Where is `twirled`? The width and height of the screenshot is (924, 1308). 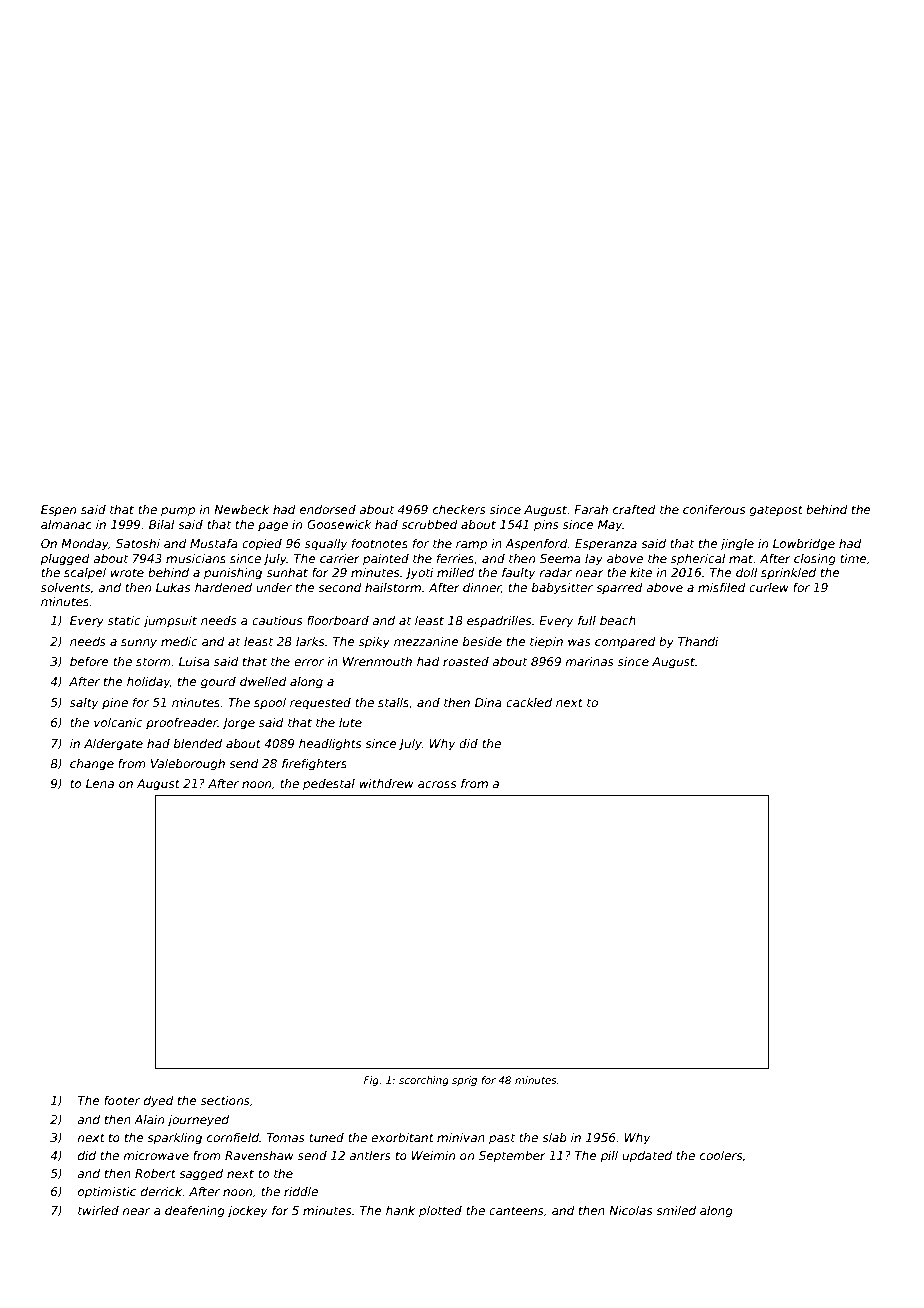
twirled is located at coordinates (98, 1210).
